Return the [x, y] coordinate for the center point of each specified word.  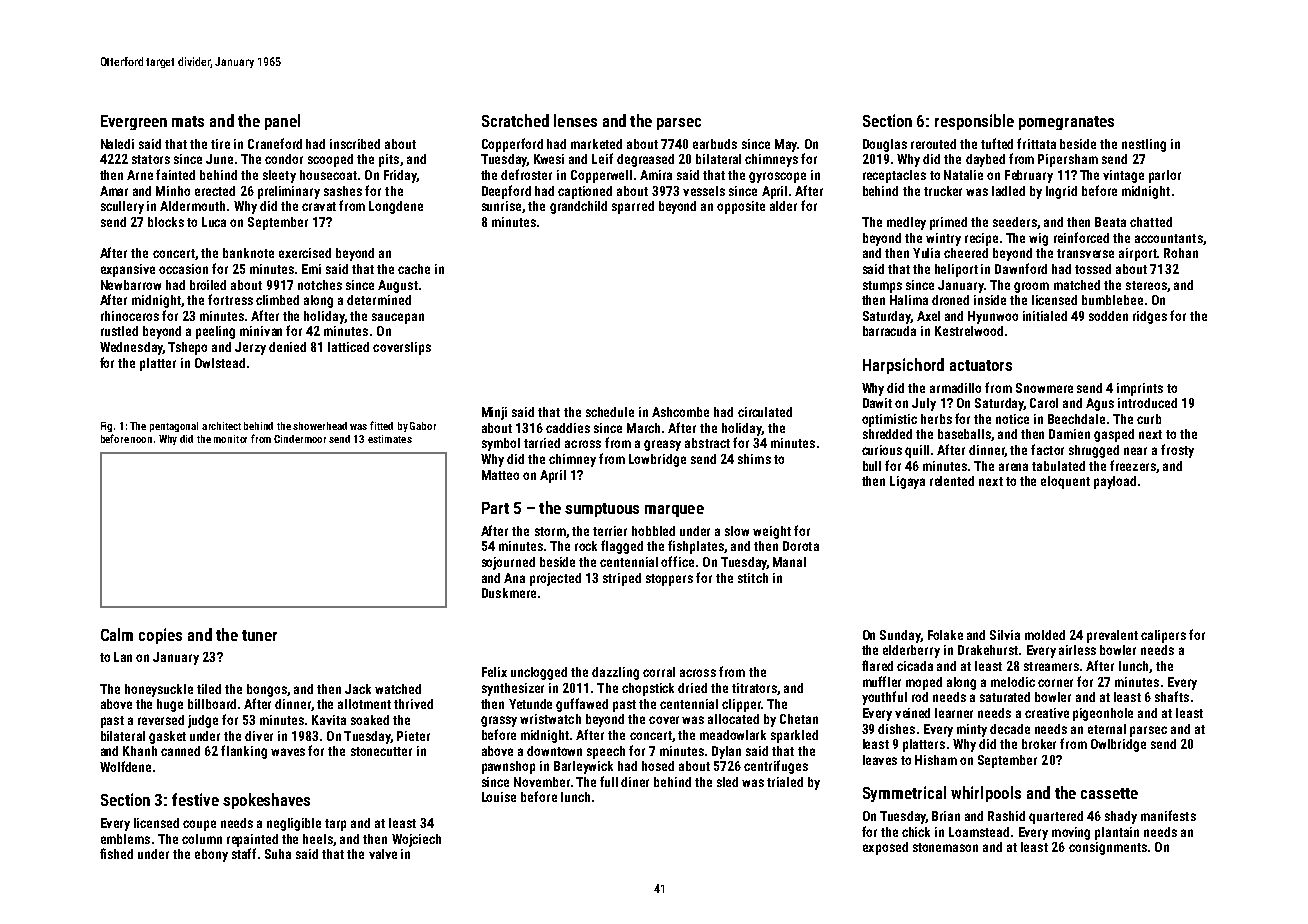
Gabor [423, 426]
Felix [494, 672]
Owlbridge [1118, 745]
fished [116, 853]
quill [917, 451]
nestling [1144, 145]
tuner [259, 635]
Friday [400, 176]
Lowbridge [657, 460]
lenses [575, 120]
